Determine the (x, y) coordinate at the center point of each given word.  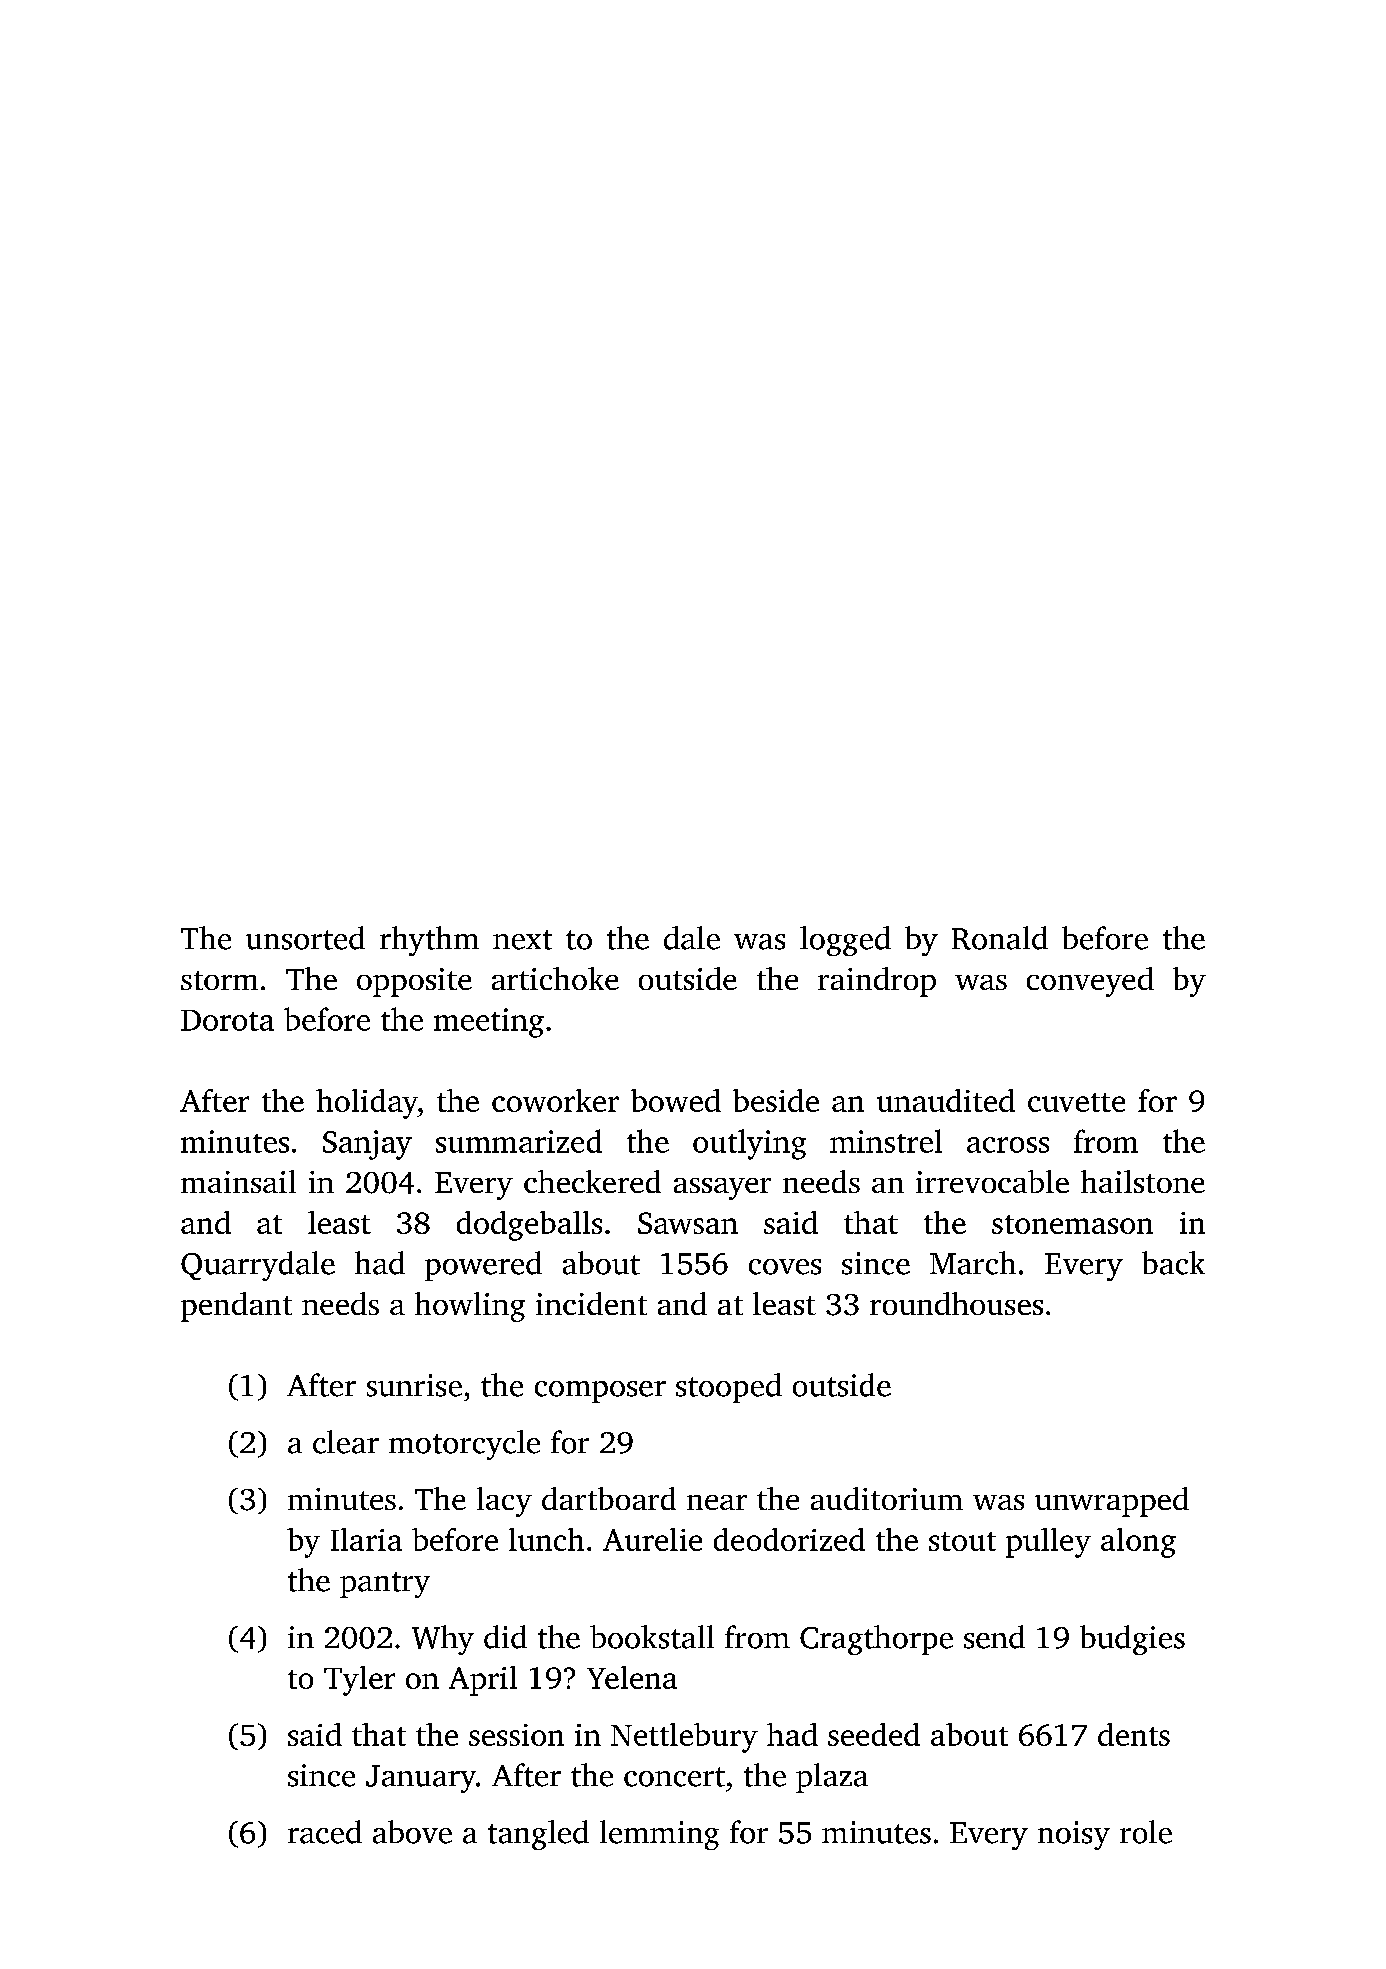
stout (962, 1541)
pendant (236, 1307)
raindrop (877, 982)
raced (325, 1832)
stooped (729, 1388)
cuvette (1076, 1102)
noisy (1074, 1835)
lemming (659, 1835)
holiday (367, 1104)
